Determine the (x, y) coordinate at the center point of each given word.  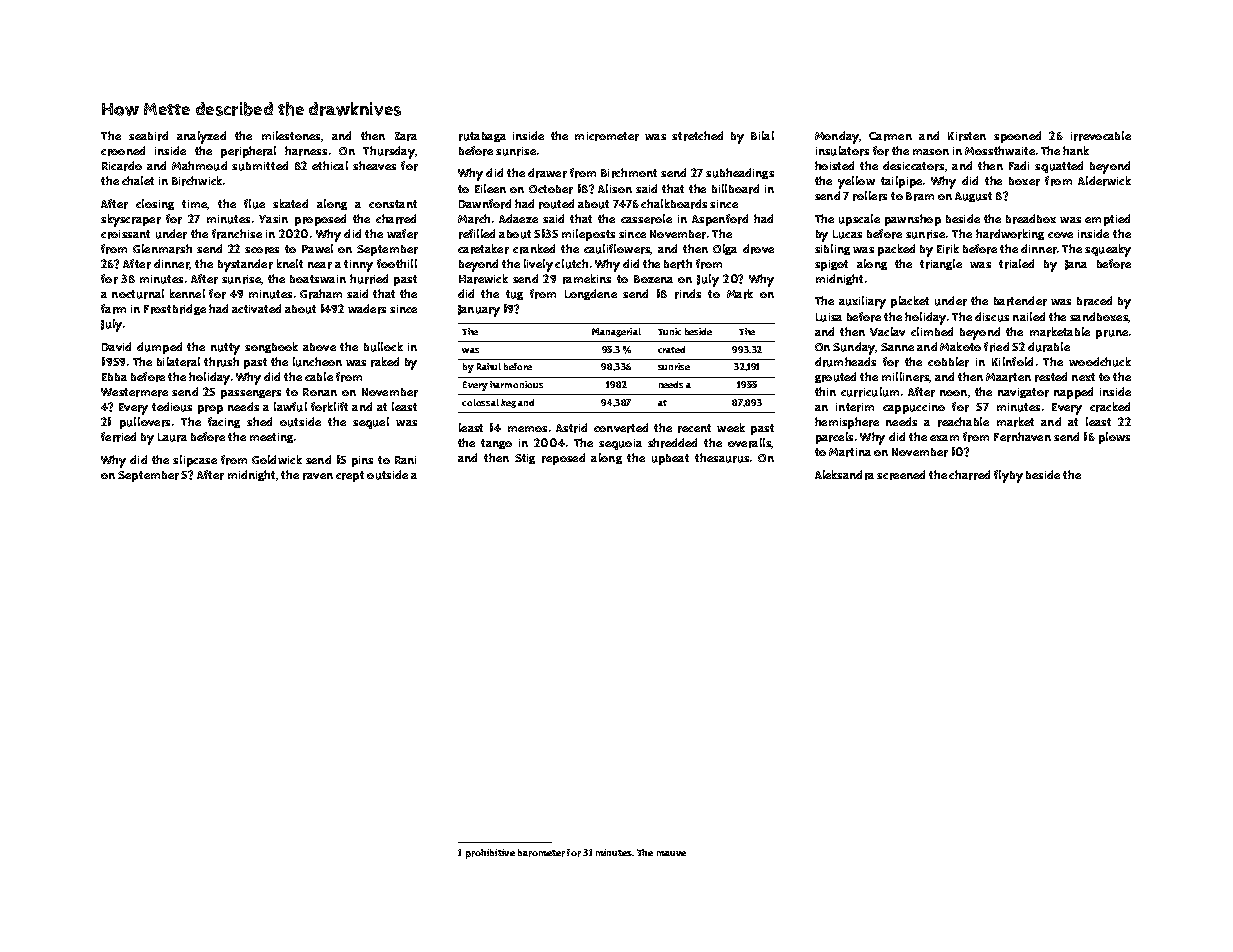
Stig (525, 459)
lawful (290, 407)
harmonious (516, 384)
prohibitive (490, 854)
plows (1114, 438)
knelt (290, 263)
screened (901, 475)
